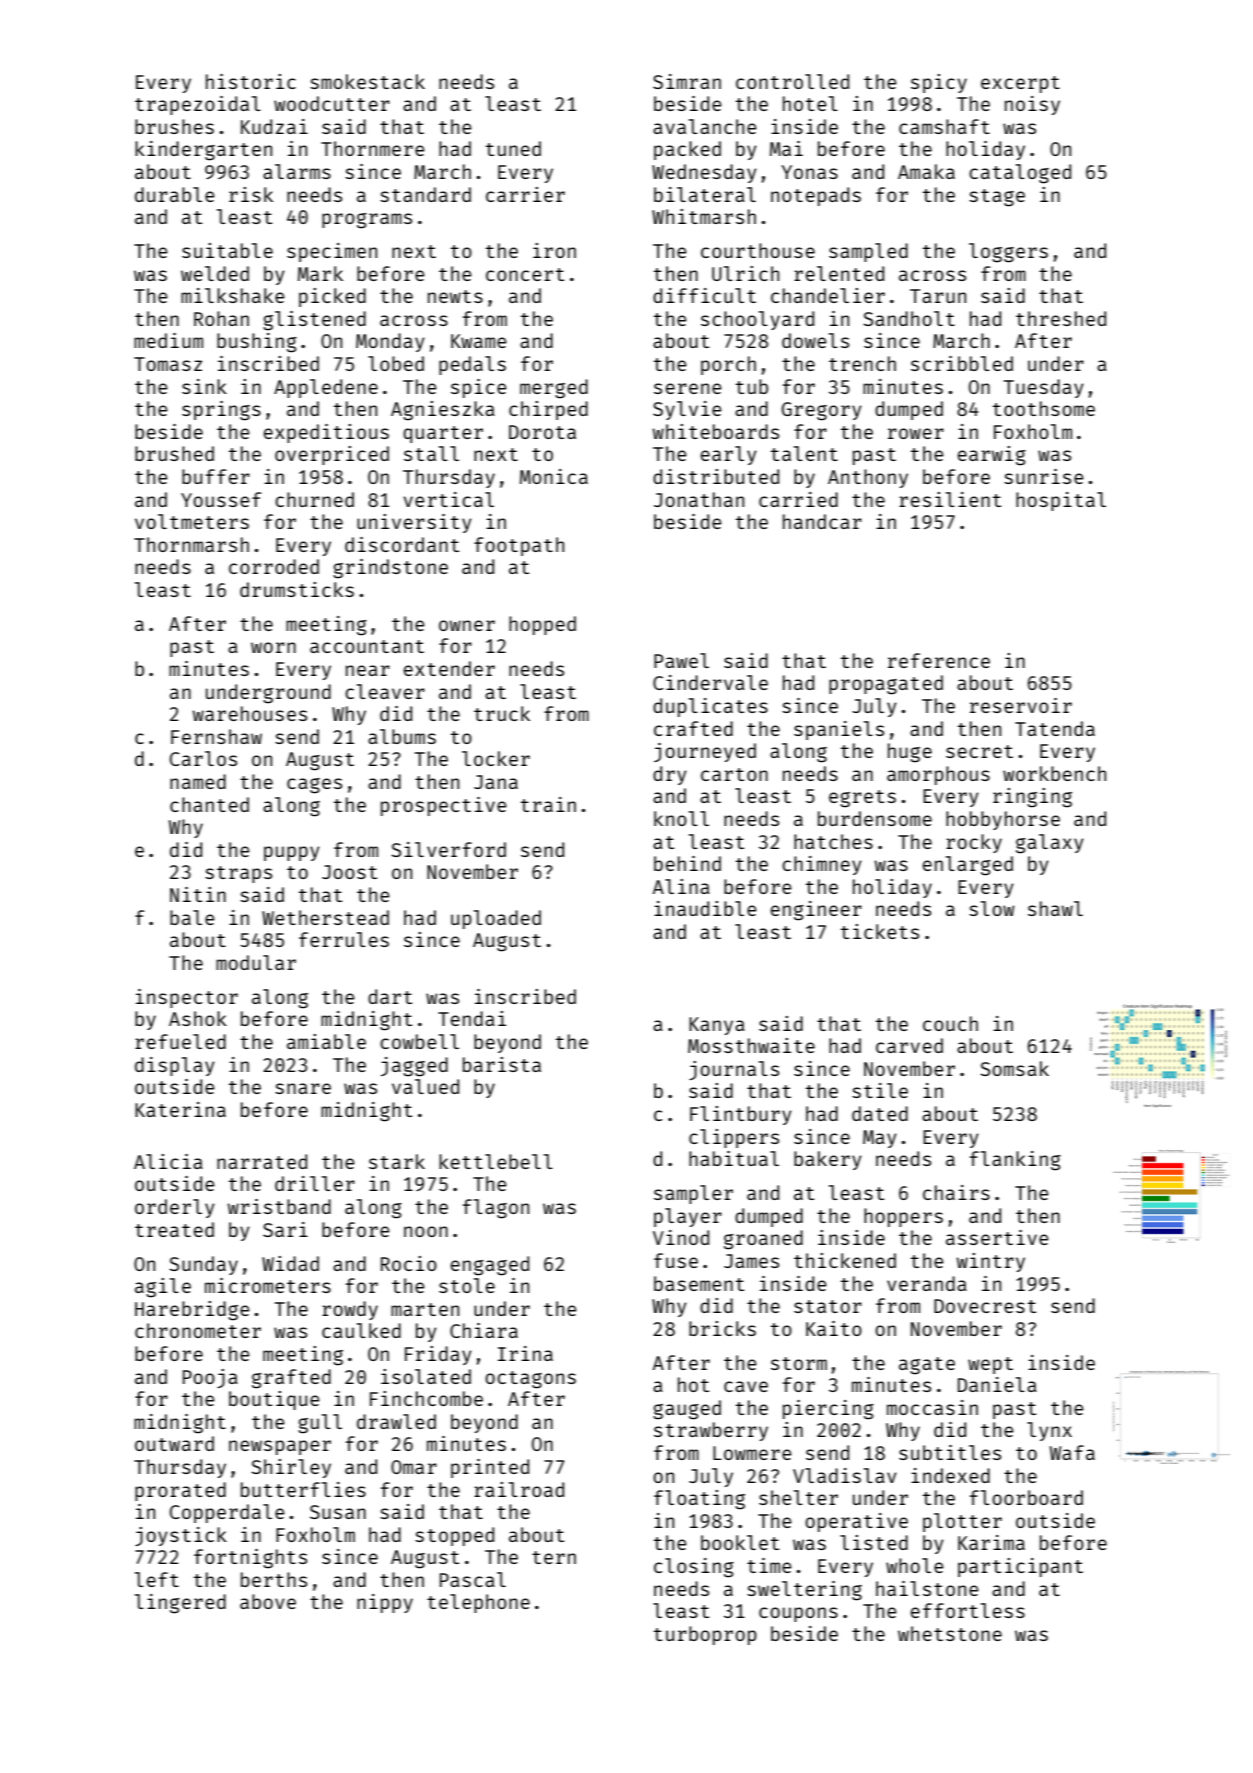 This screenshot has width=1253, height=1773. Describe the element at coordinates (496, 919) in the screenshot. I see `uploaded` at that location.
